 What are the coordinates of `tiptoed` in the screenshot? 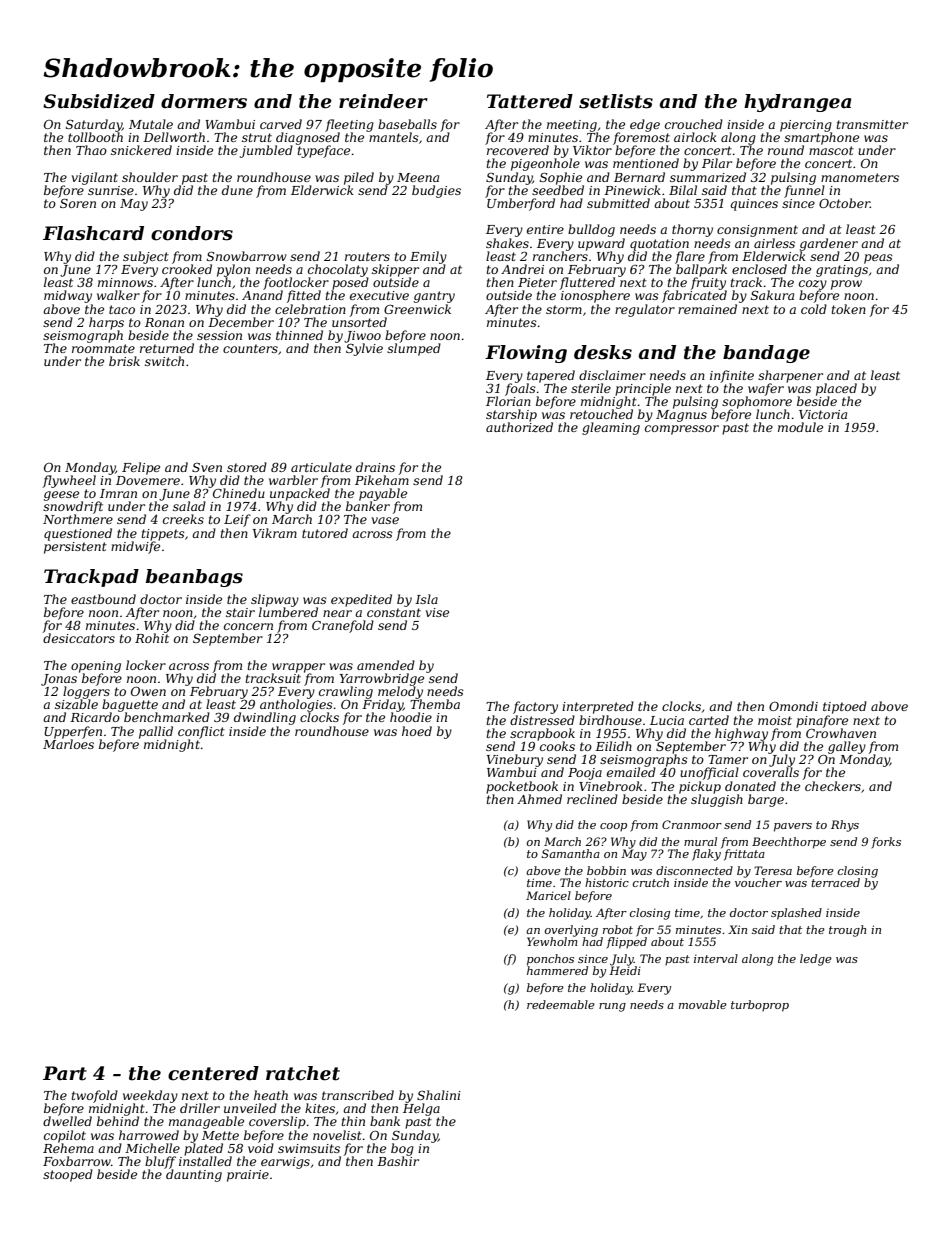 It's located at (845, 707).
